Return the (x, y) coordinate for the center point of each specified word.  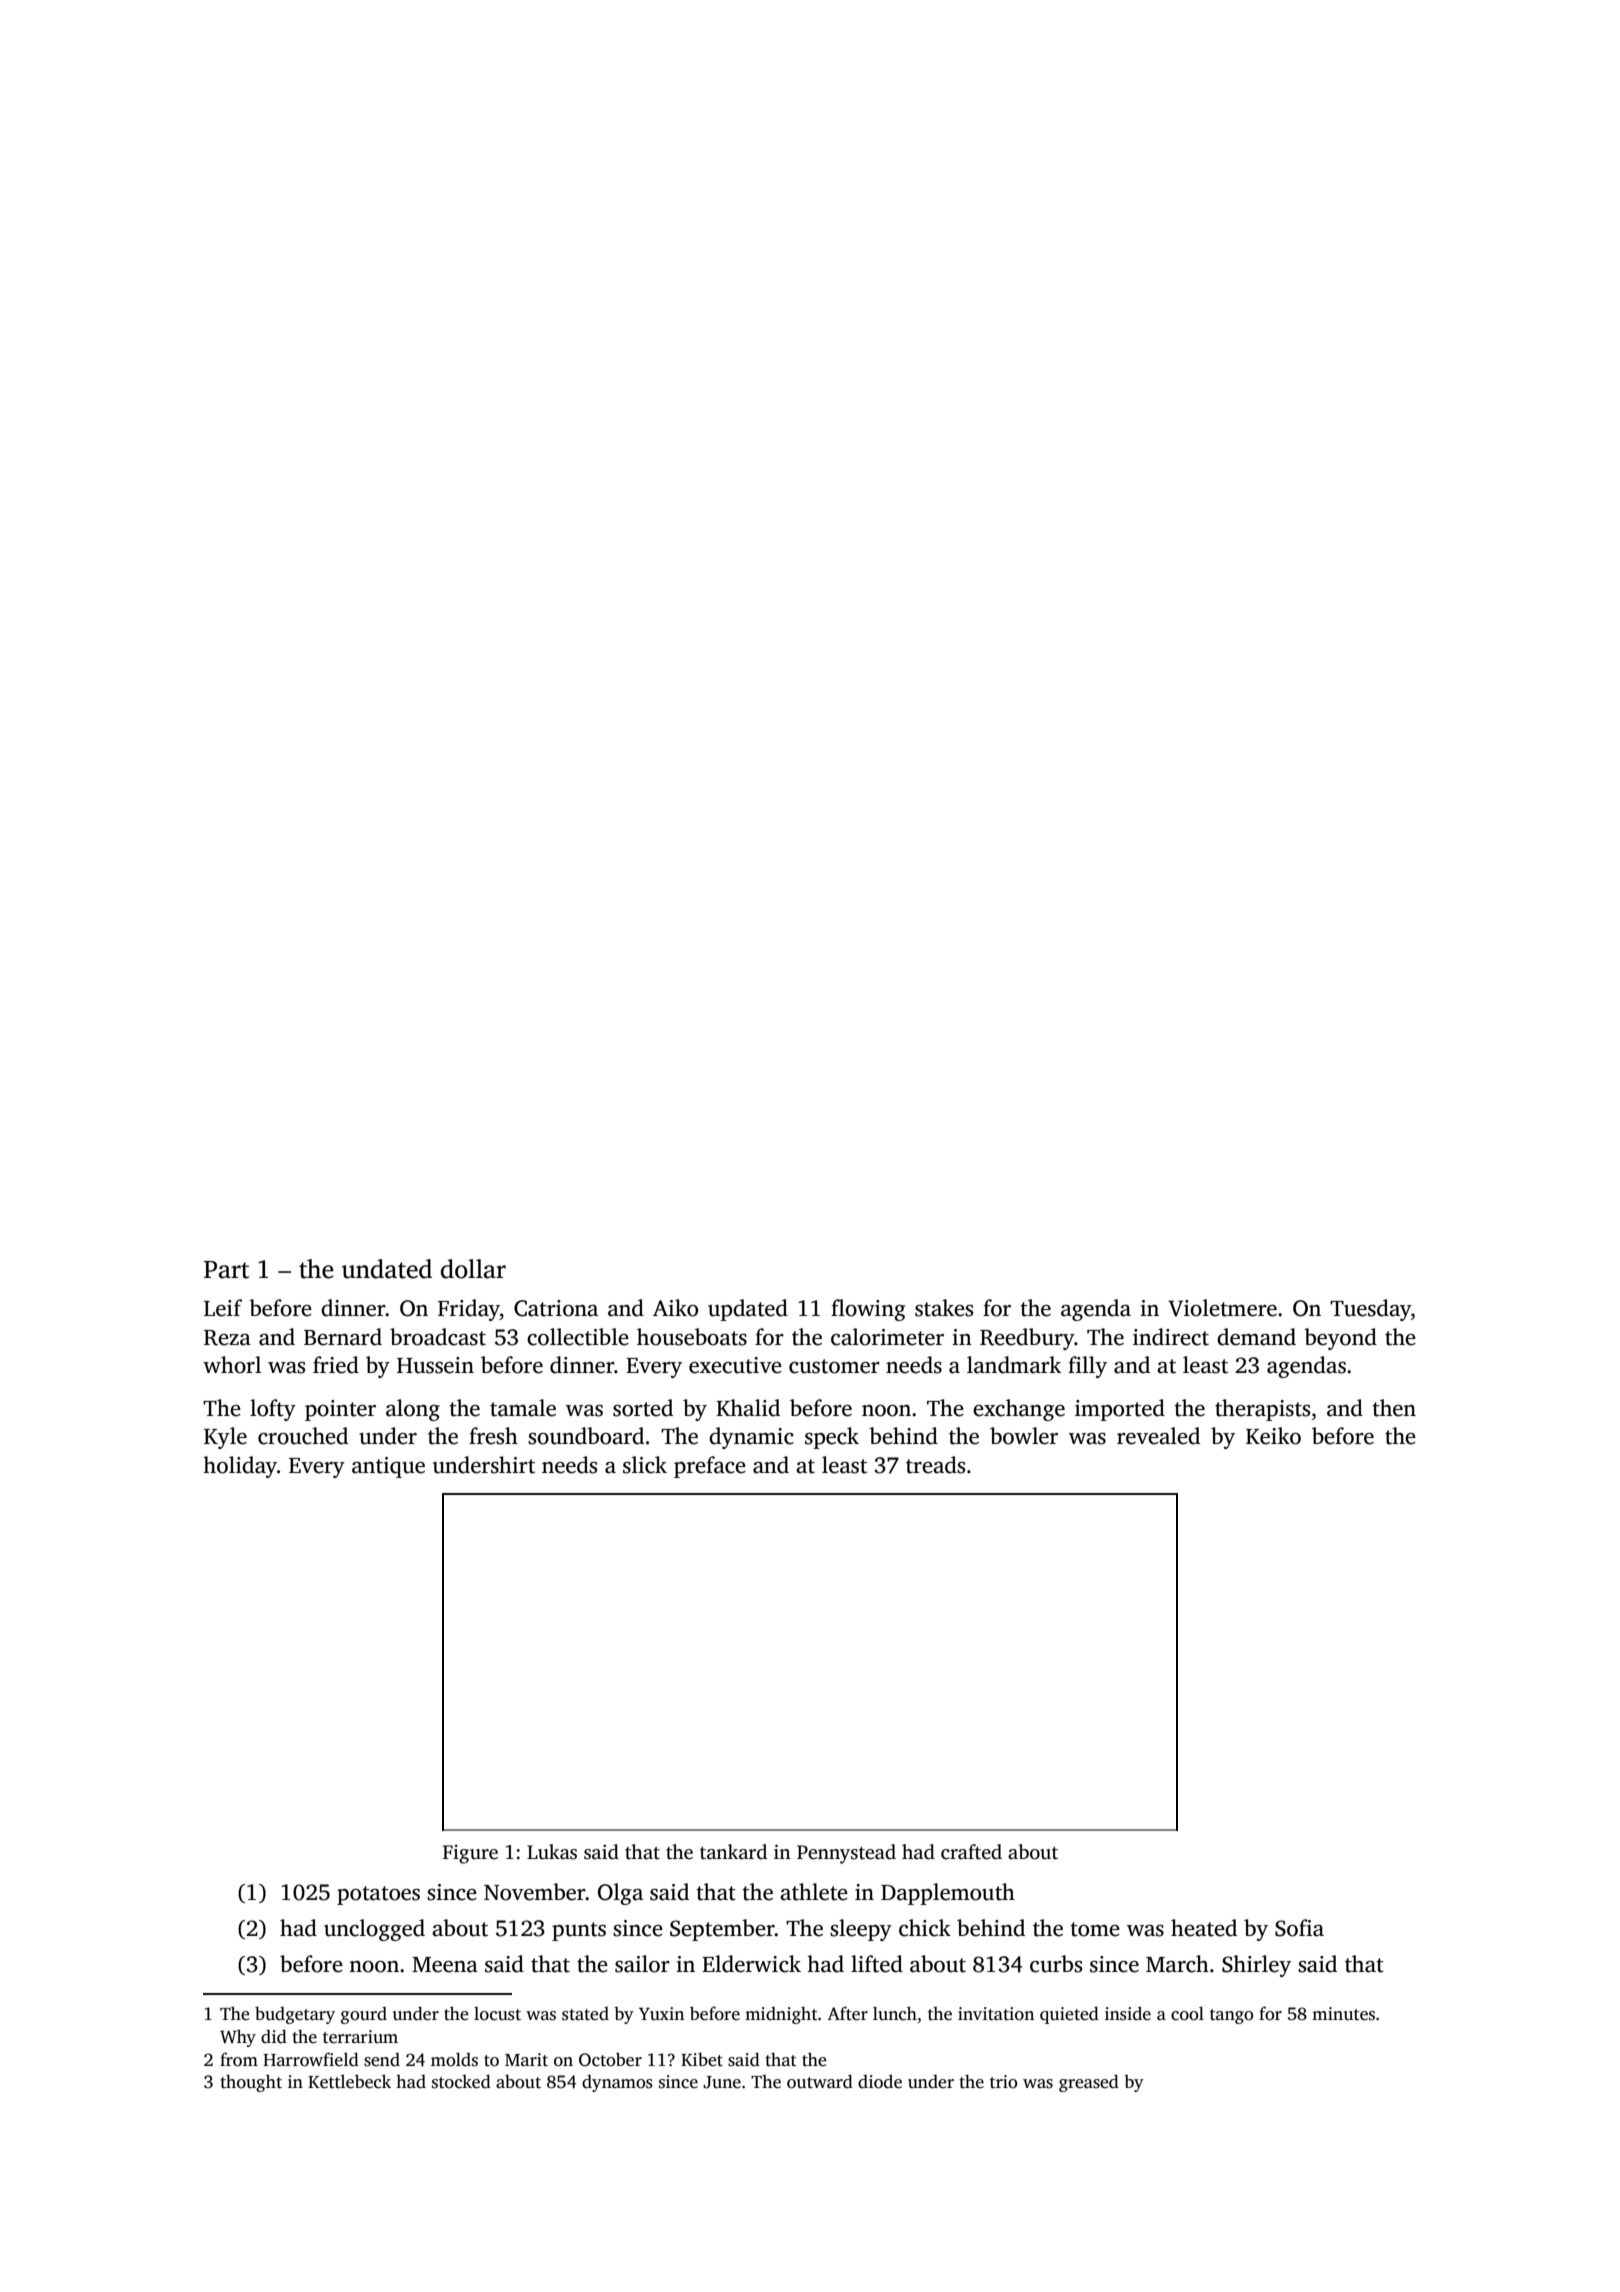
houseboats (692, 1337)
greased (1089, 2083)
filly (1087, 1367)
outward (820, 2081)
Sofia (1299, 1928)
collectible (578, 1337)
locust (497, 2013)
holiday (240, 1467)
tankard (733, 1852)
